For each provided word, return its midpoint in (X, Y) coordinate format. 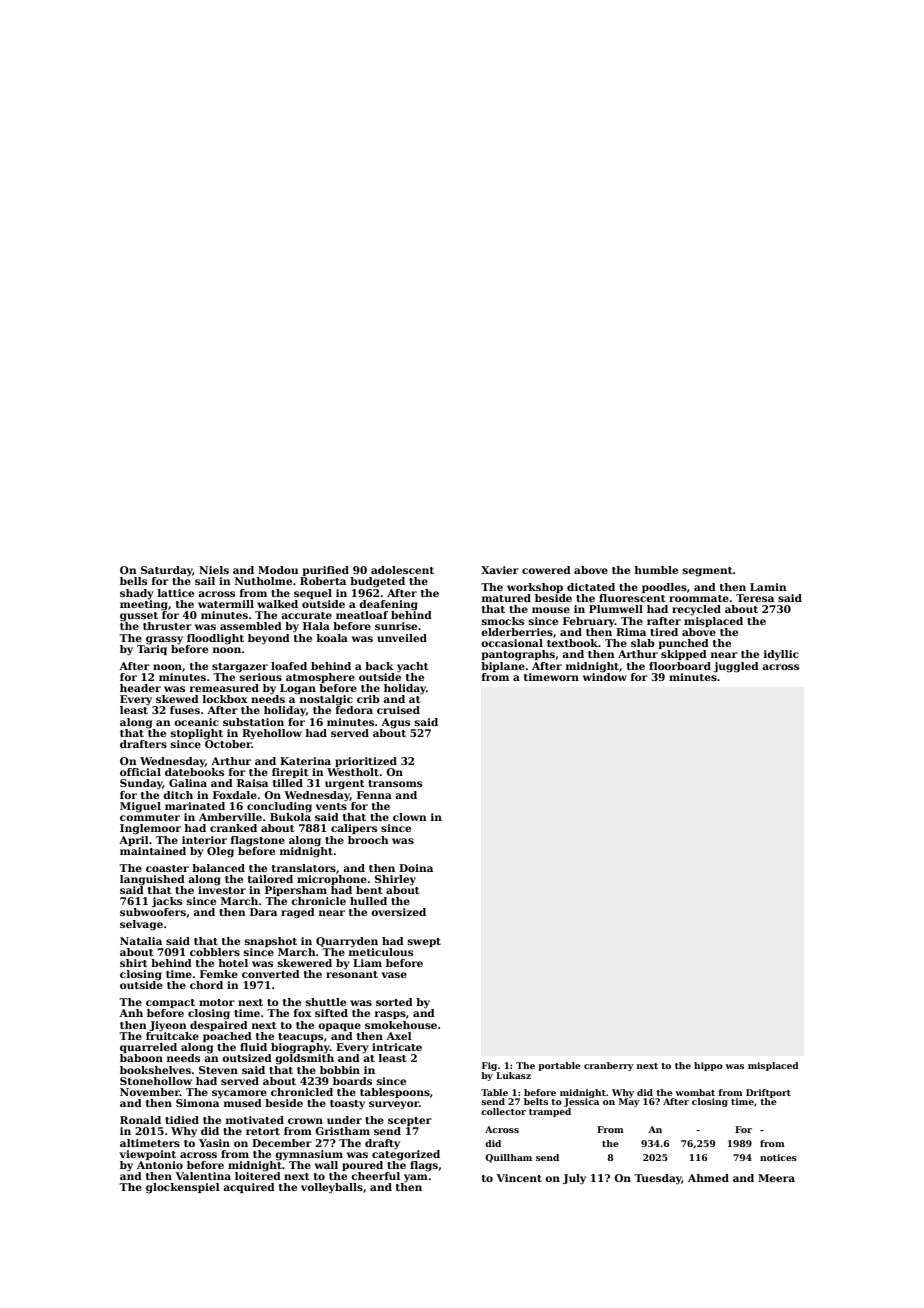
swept (424, 942)
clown (410, 817)
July (574, 1179)
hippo (708, 1066)
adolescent (402, 570)
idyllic (781, 655)
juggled (736, 667)
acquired (249, 1188)
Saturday (167, 571)
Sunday (141, 784)
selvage (141, 925)
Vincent (519, 1178)
